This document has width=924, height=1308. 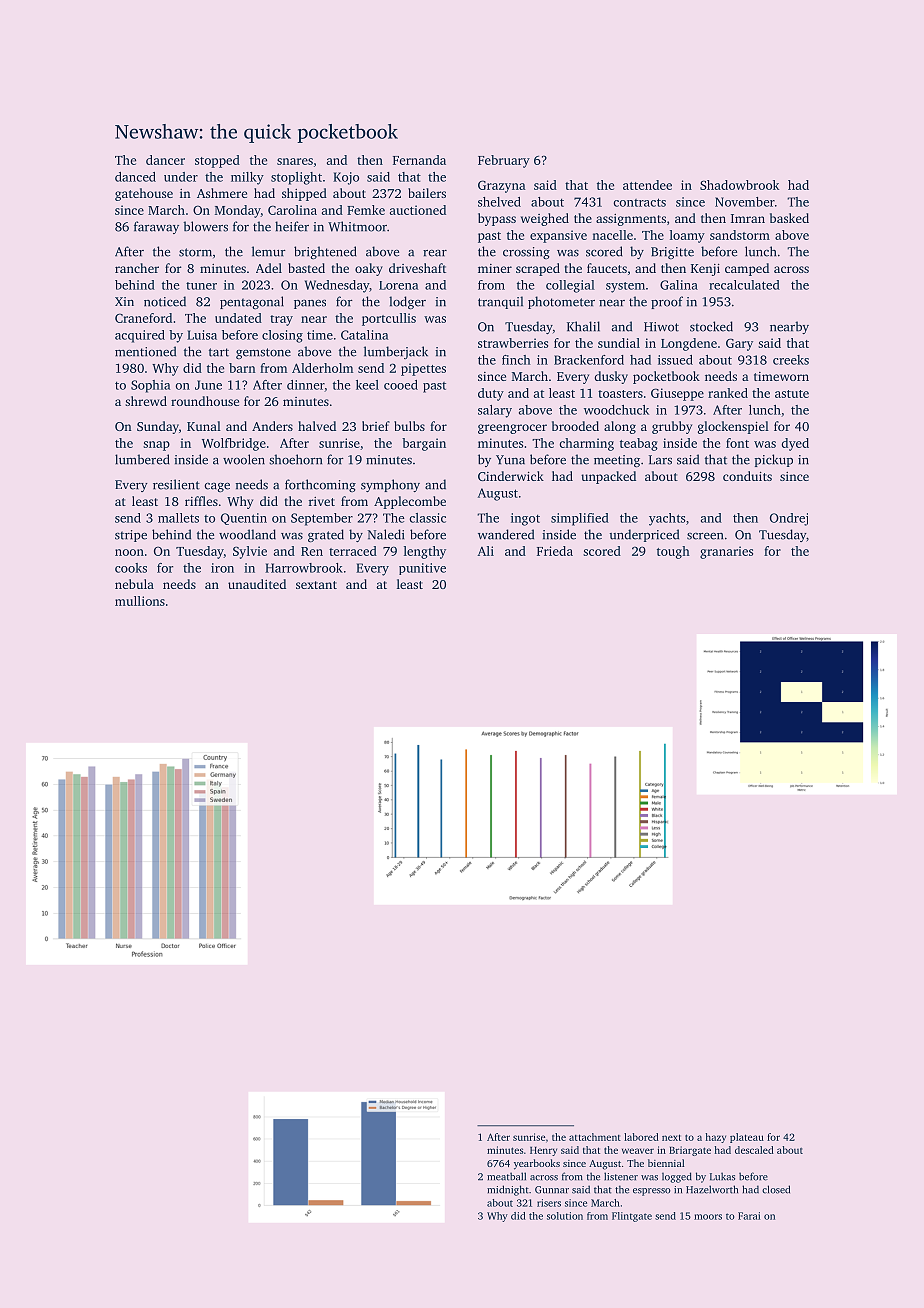 I want to click on granaries, so click(x=726, y=552).
